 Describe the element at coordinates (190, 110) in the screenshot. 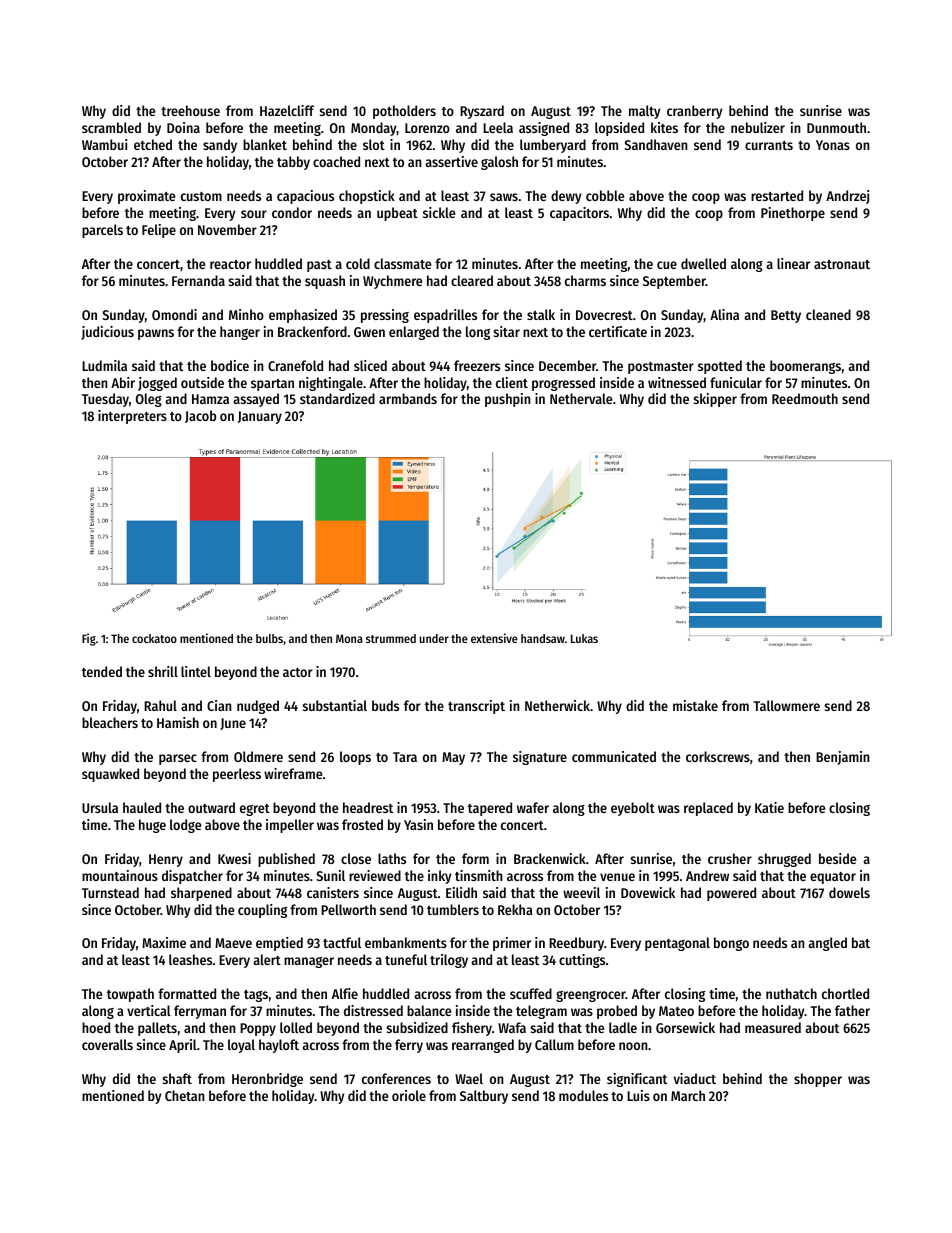

I see `treehouse` at that location.
